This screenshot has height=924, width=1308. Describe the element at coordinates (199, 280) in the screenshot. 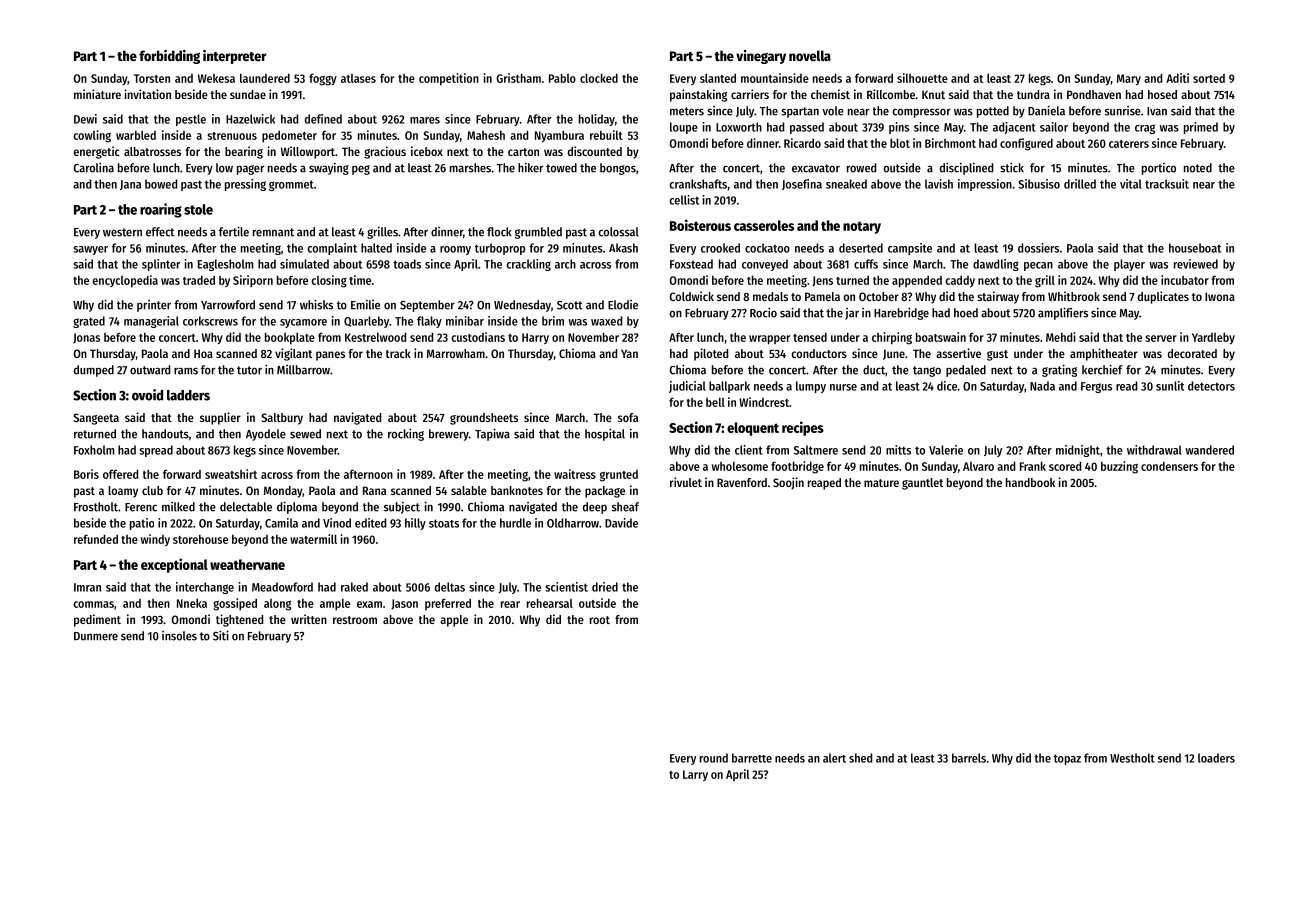

I see `traded` at that location.
